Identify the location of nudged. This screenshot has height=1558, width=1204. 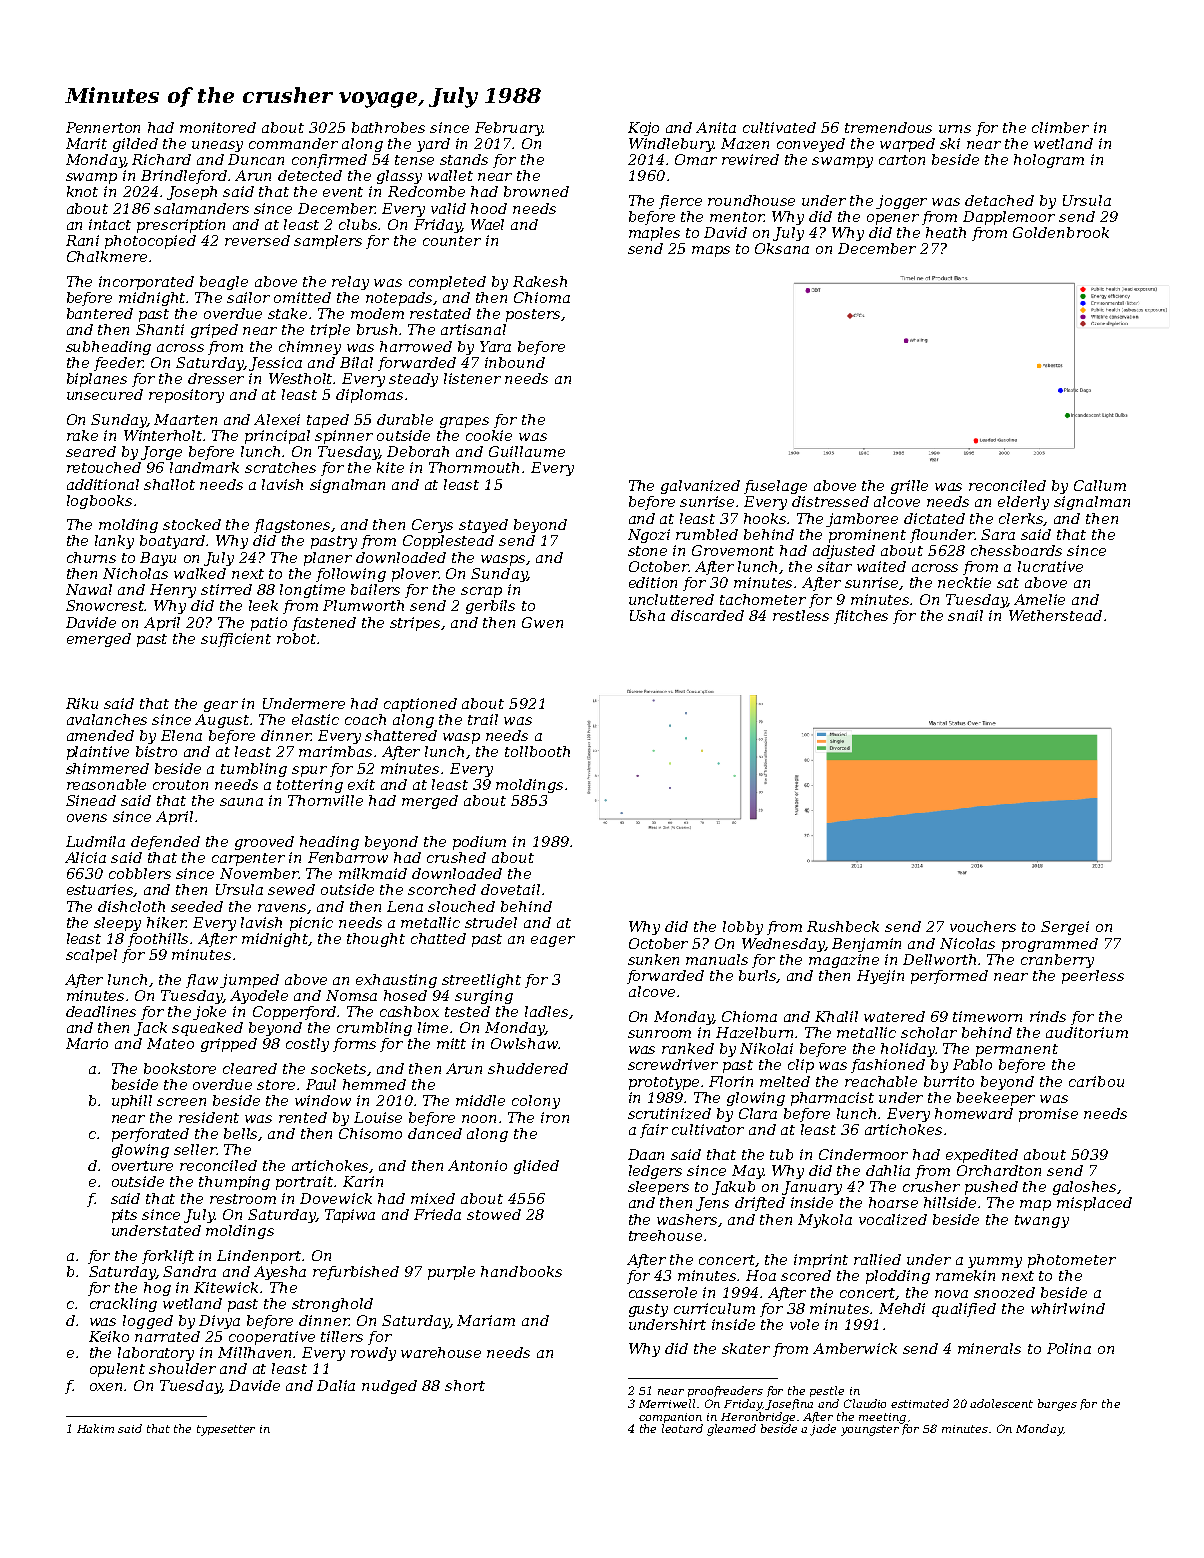
(389, 1387).
